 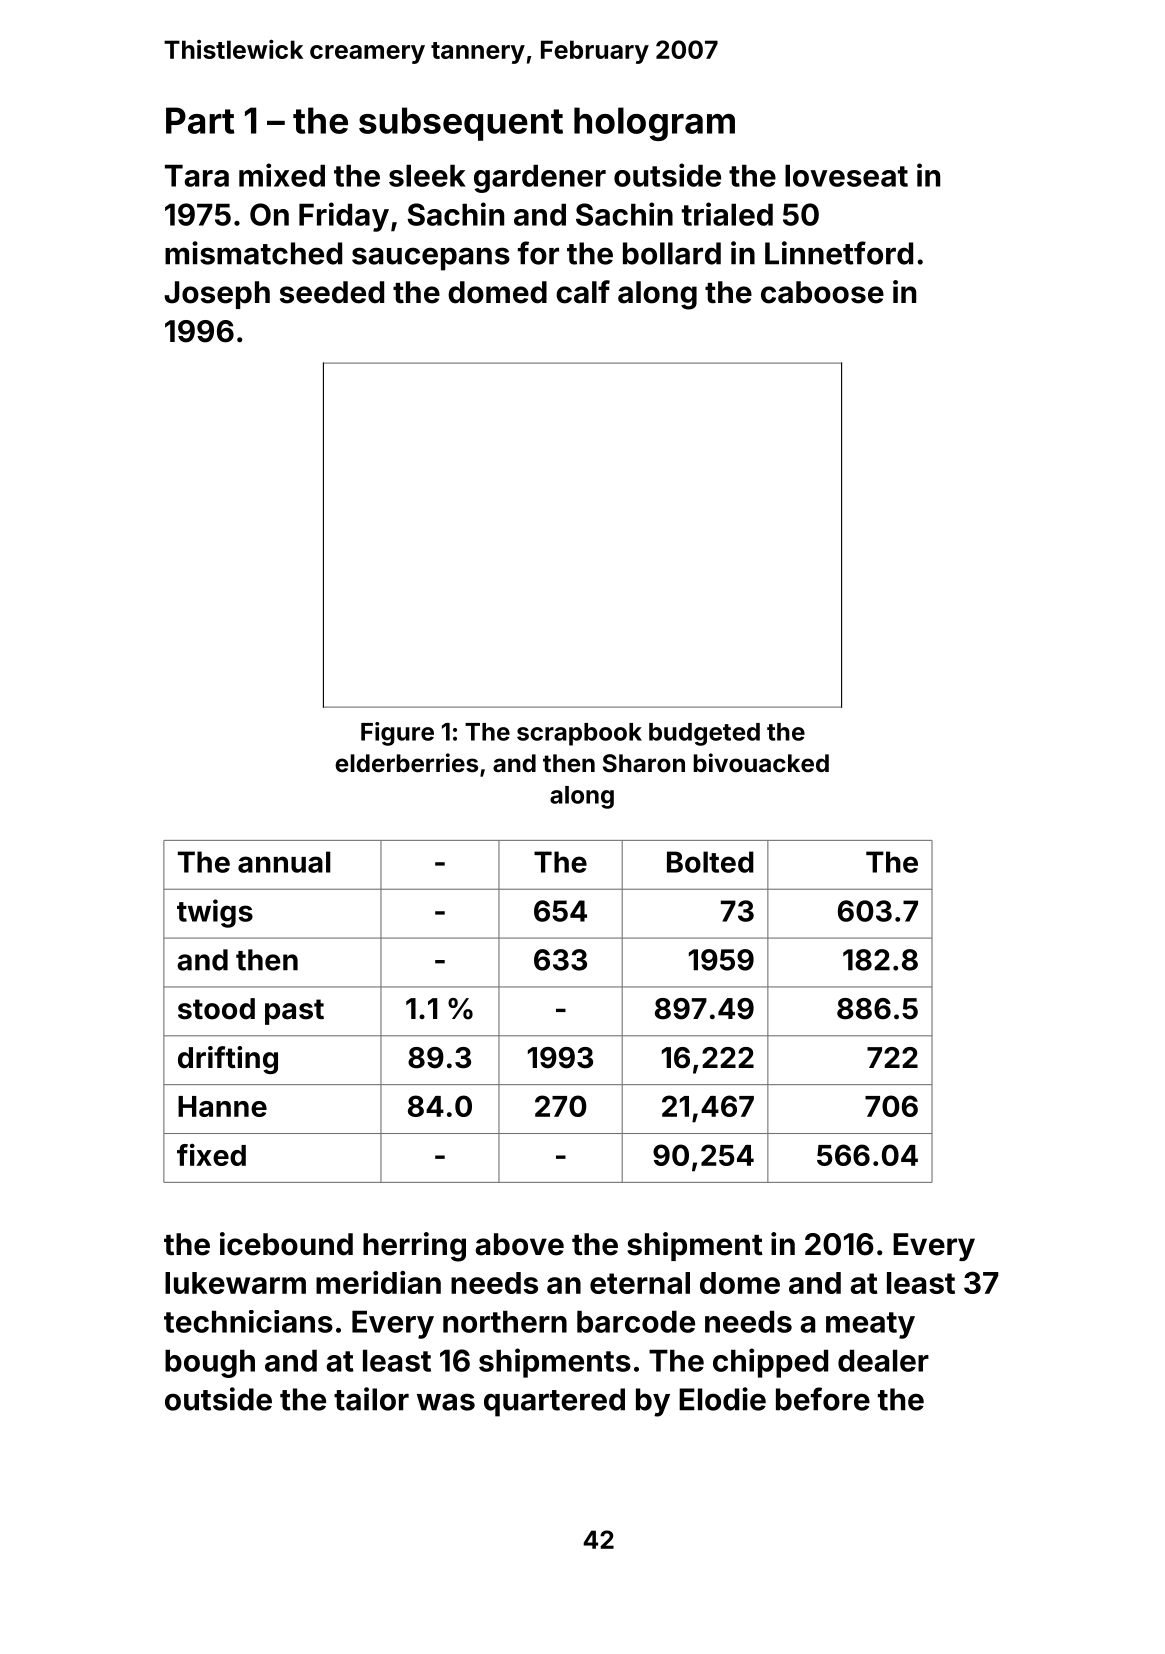 I want to click on drifting, so click(x=228, y=1060).
